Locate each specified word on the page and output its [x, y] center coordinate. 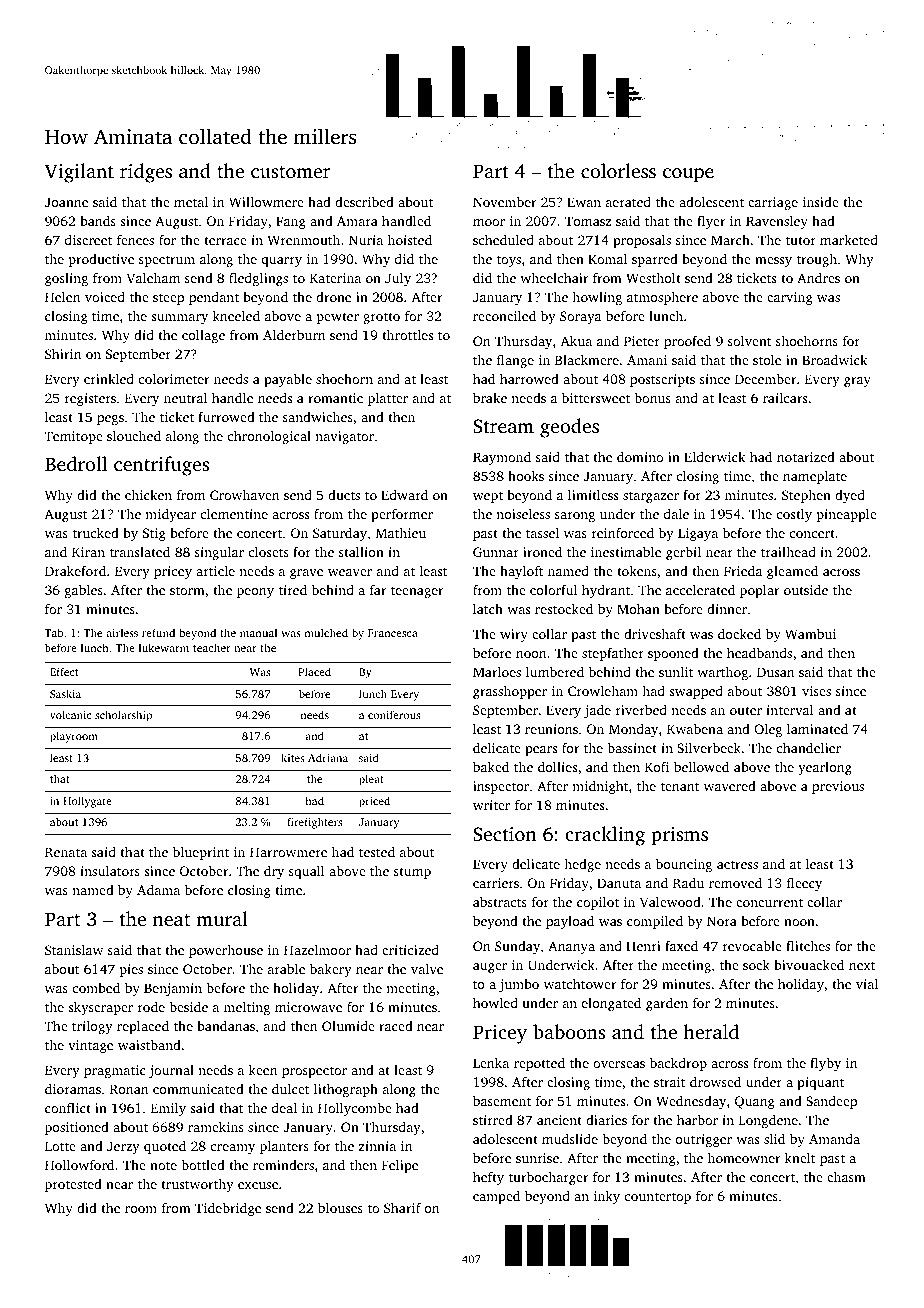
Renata [66, 852]
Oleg [768, 730]
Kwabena [695, 728]
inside [821, 202]
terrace [225, 241]
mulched [326, 632]
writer [491, 805]
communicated [198, 1089]
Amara [357, 221]
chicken [148, 495]
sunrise [537, 1158]
